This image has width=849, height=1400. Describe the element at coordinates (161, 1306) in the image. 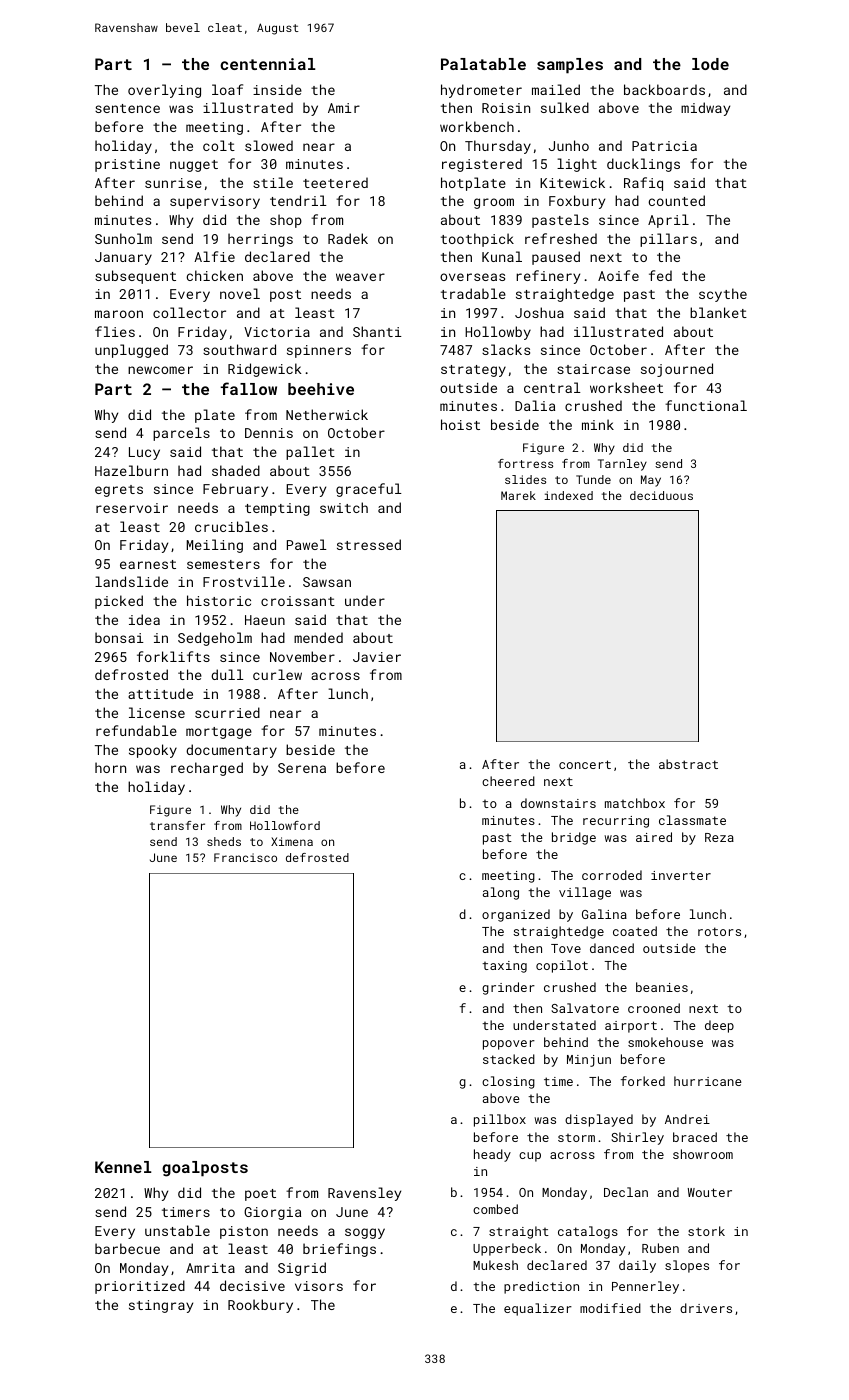

I see `stingray` at that location.
